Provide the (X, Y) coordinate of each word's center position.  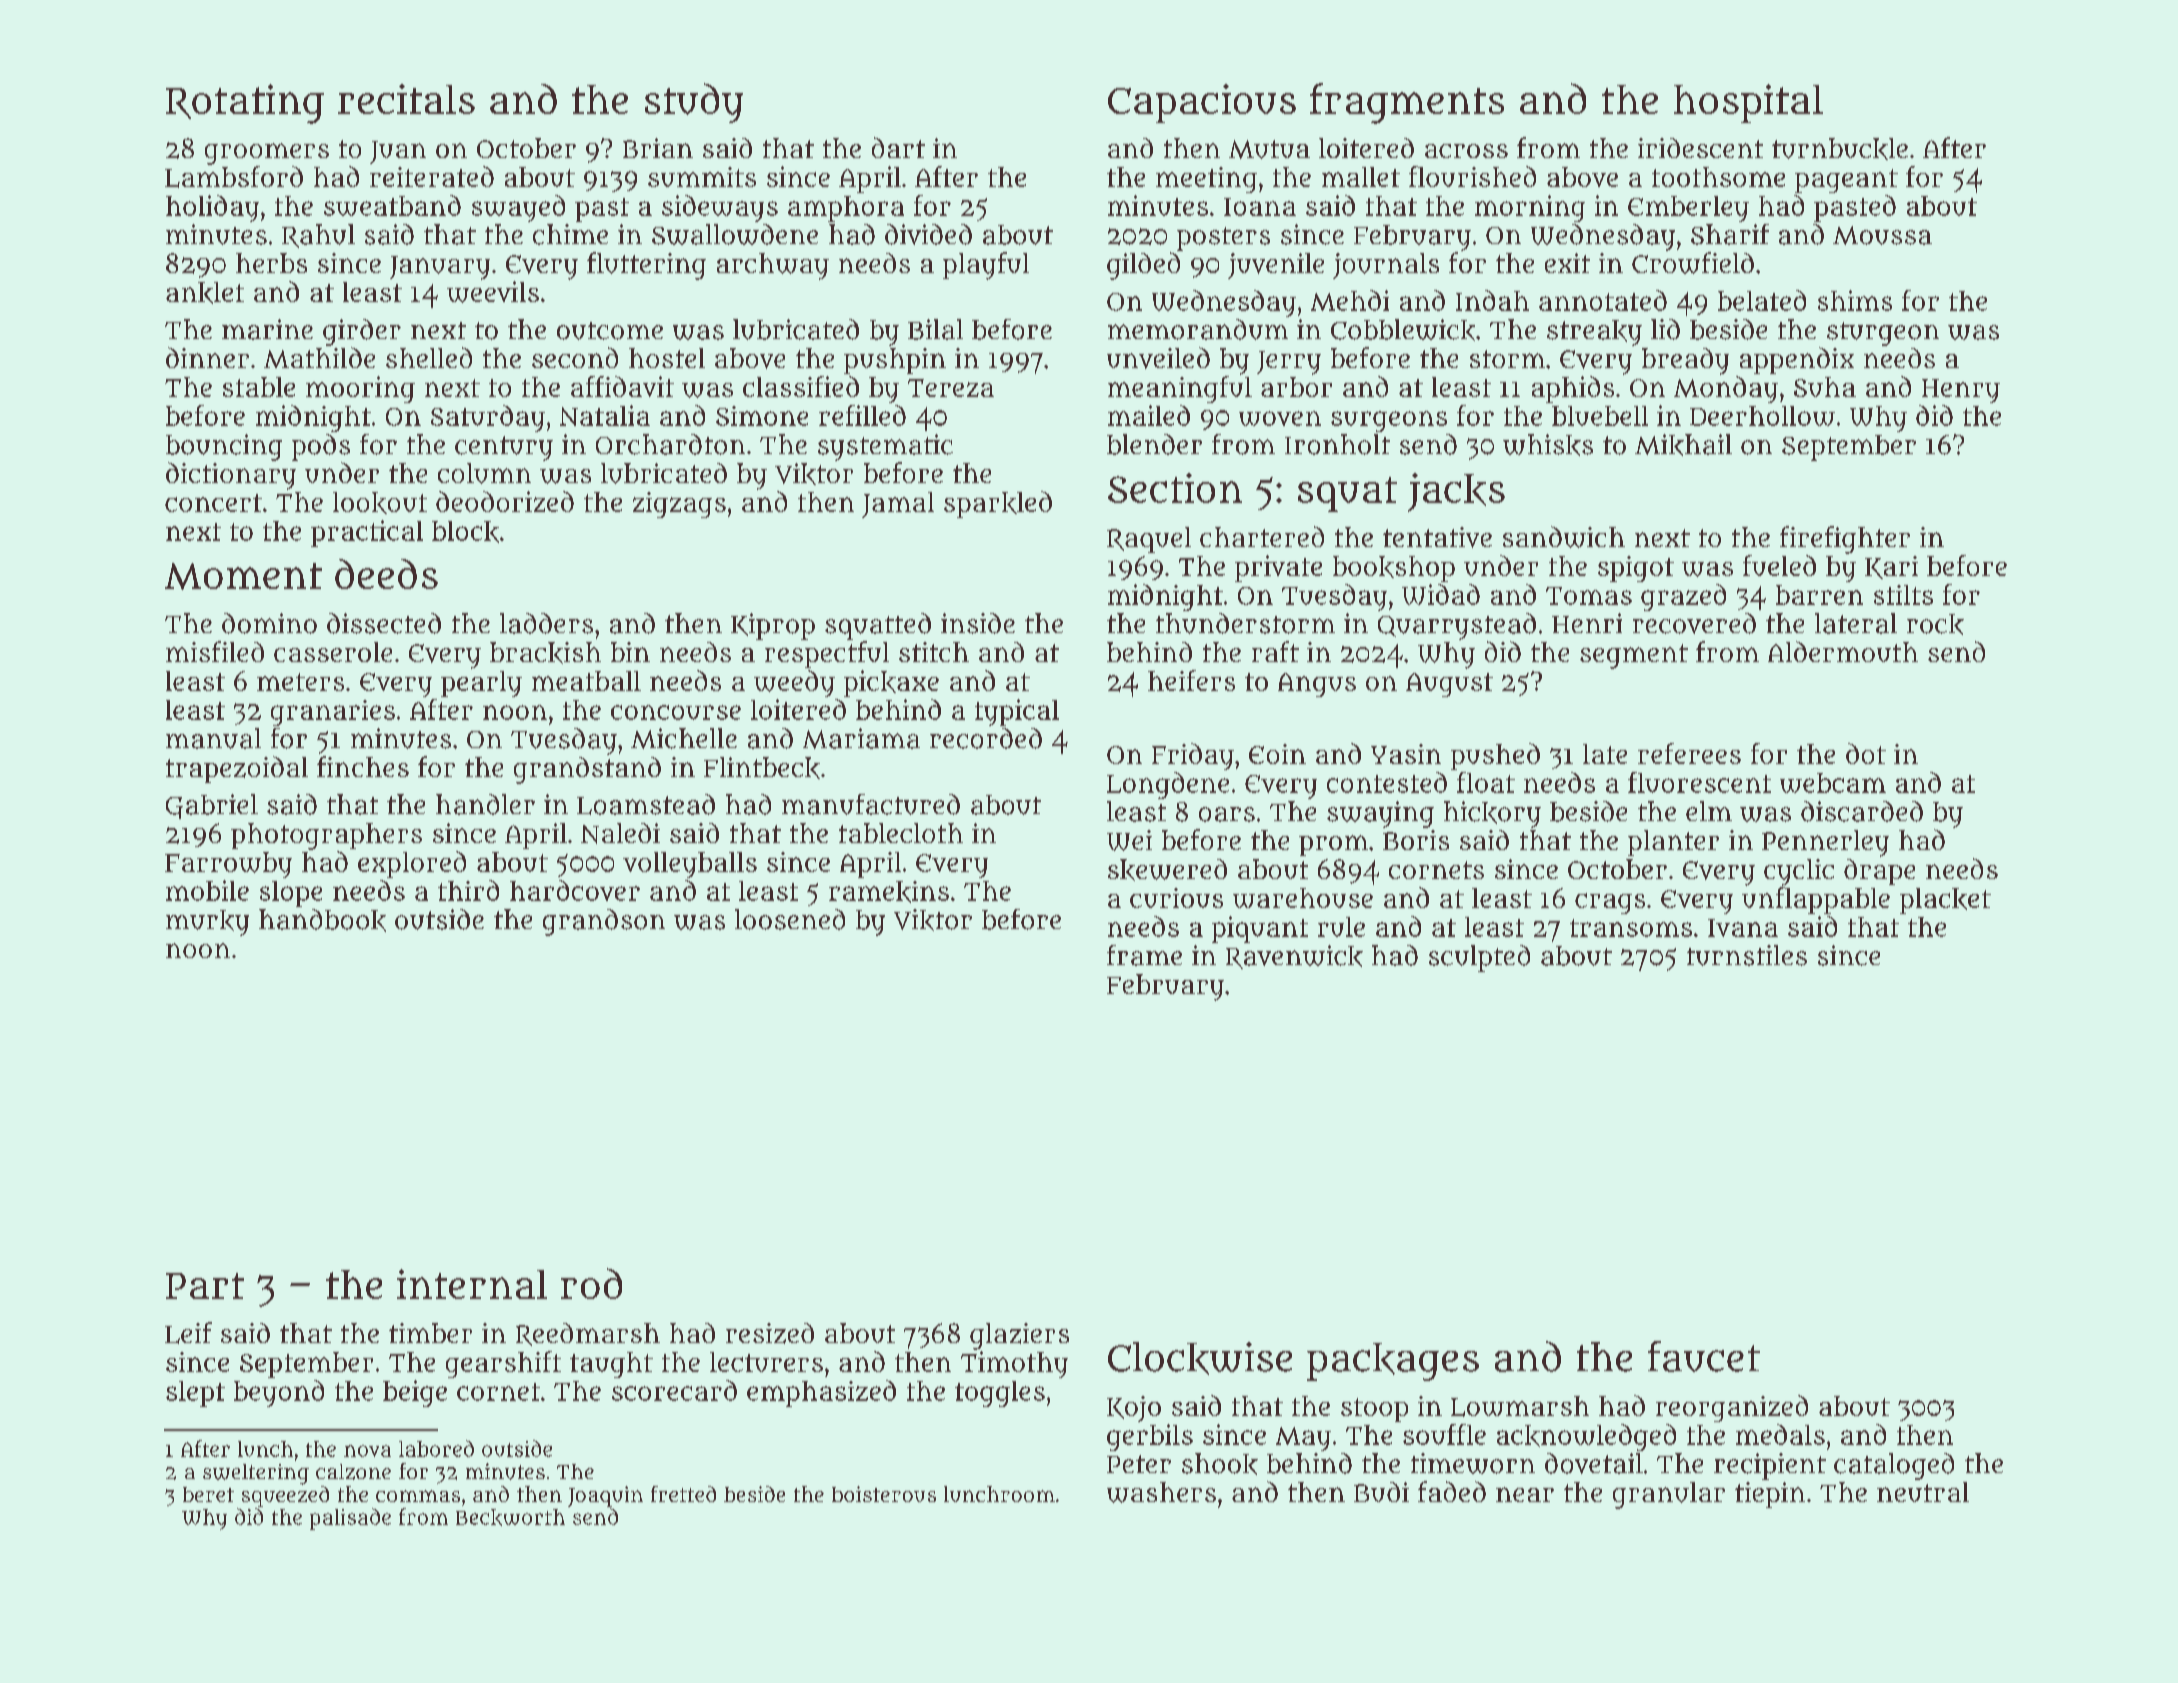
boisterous (884, 1494)
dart (898, 147)
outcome (610, 331)
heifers (1191, 680)
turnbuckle (1840, 149)
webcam (1833, 783)
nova (367, 1451)
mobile (207, 890)
